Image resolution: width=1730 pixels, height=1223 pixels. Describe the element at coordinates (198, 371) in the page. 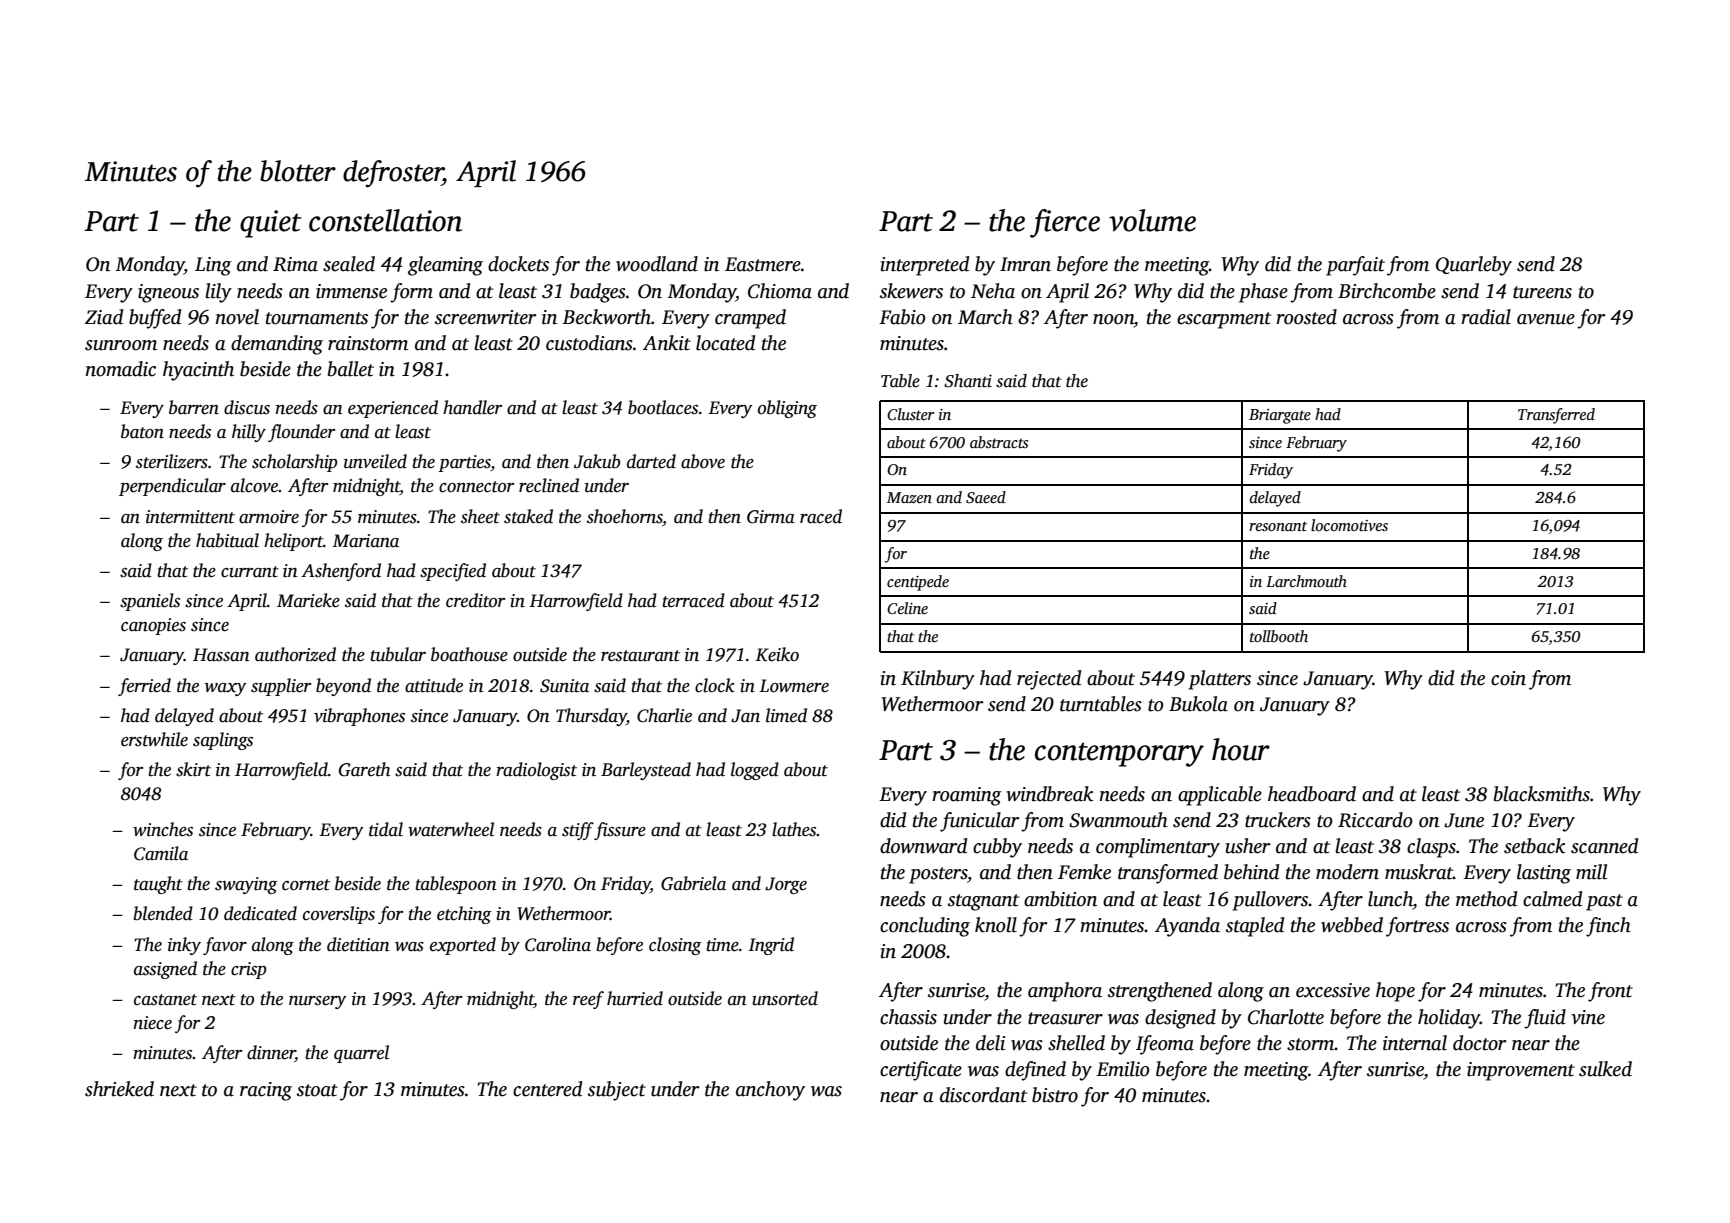

I see `hyacinth` at that location.
